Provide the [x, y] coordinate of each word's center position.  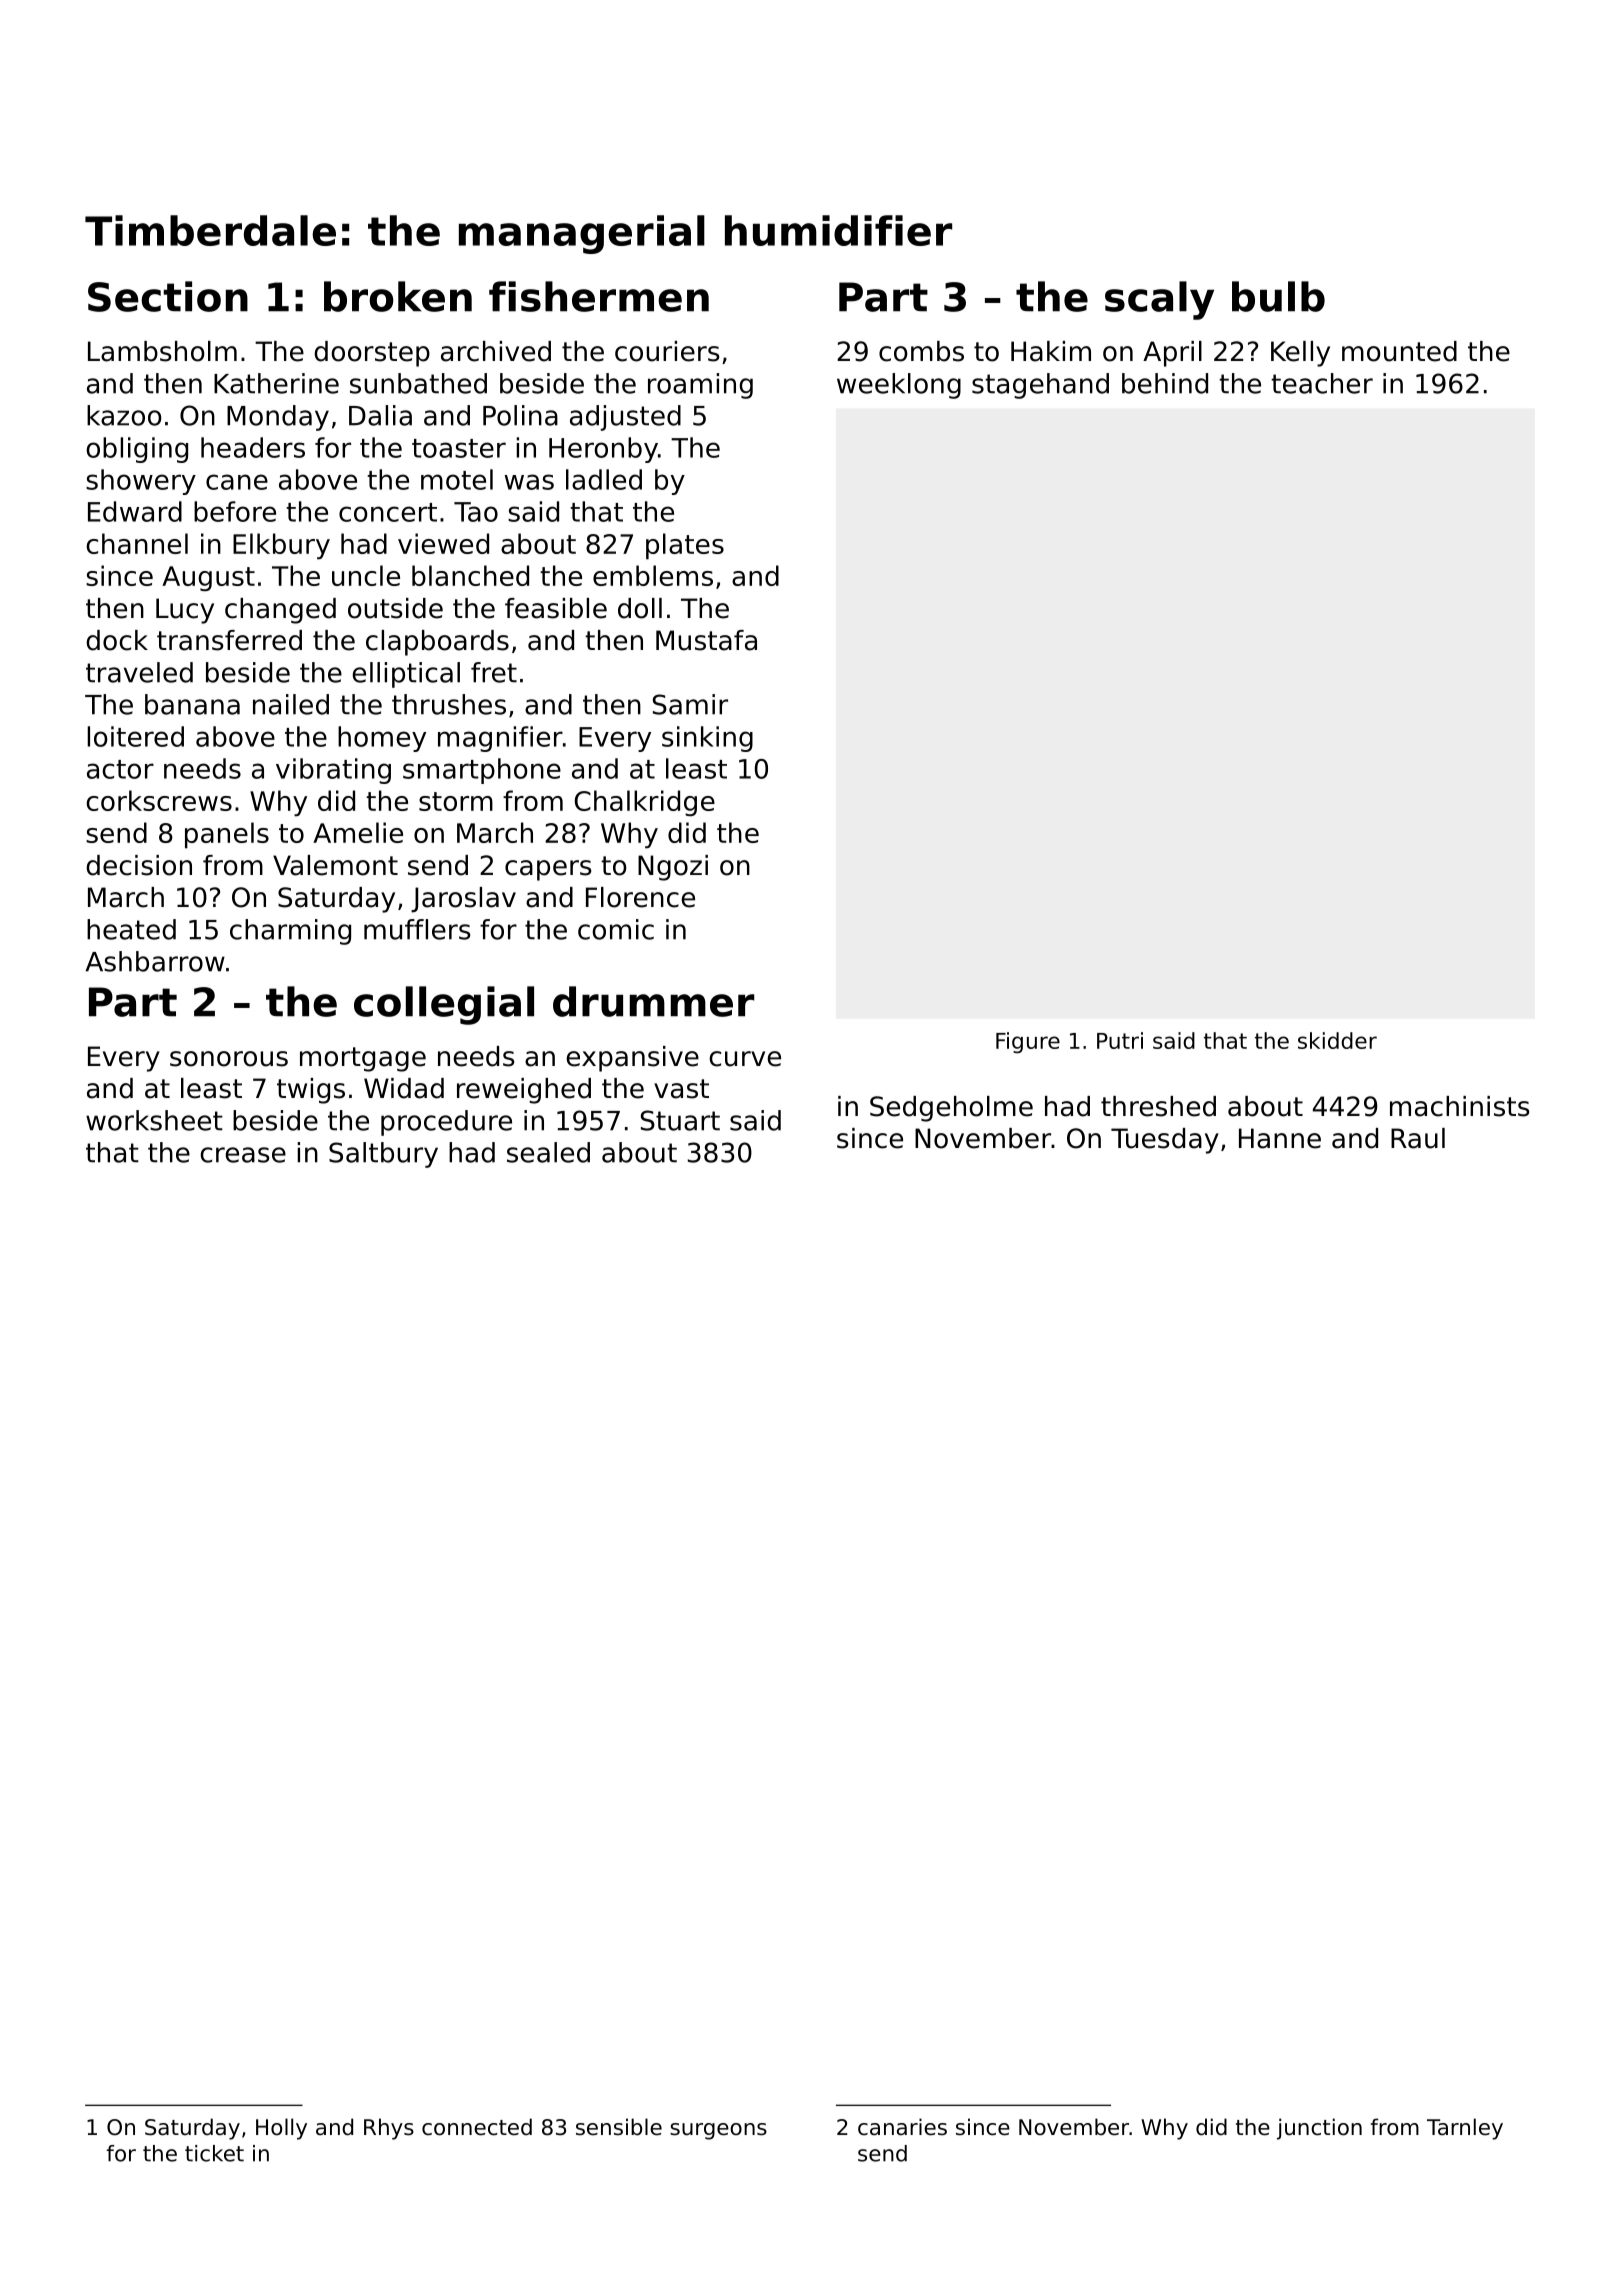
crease [243, 1155]
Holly [281, 2129]
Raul [1418, 1138]
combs [921, 351]
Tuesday [1165, 1141]
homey [382, 739]
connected [477, 2127]
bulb [1278, 296]
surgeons [718, 2131]
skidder [1337, 1040]
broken [398, 296]
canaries [902, 2127]
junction [1319, 2129]
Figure [1028, 1043]
